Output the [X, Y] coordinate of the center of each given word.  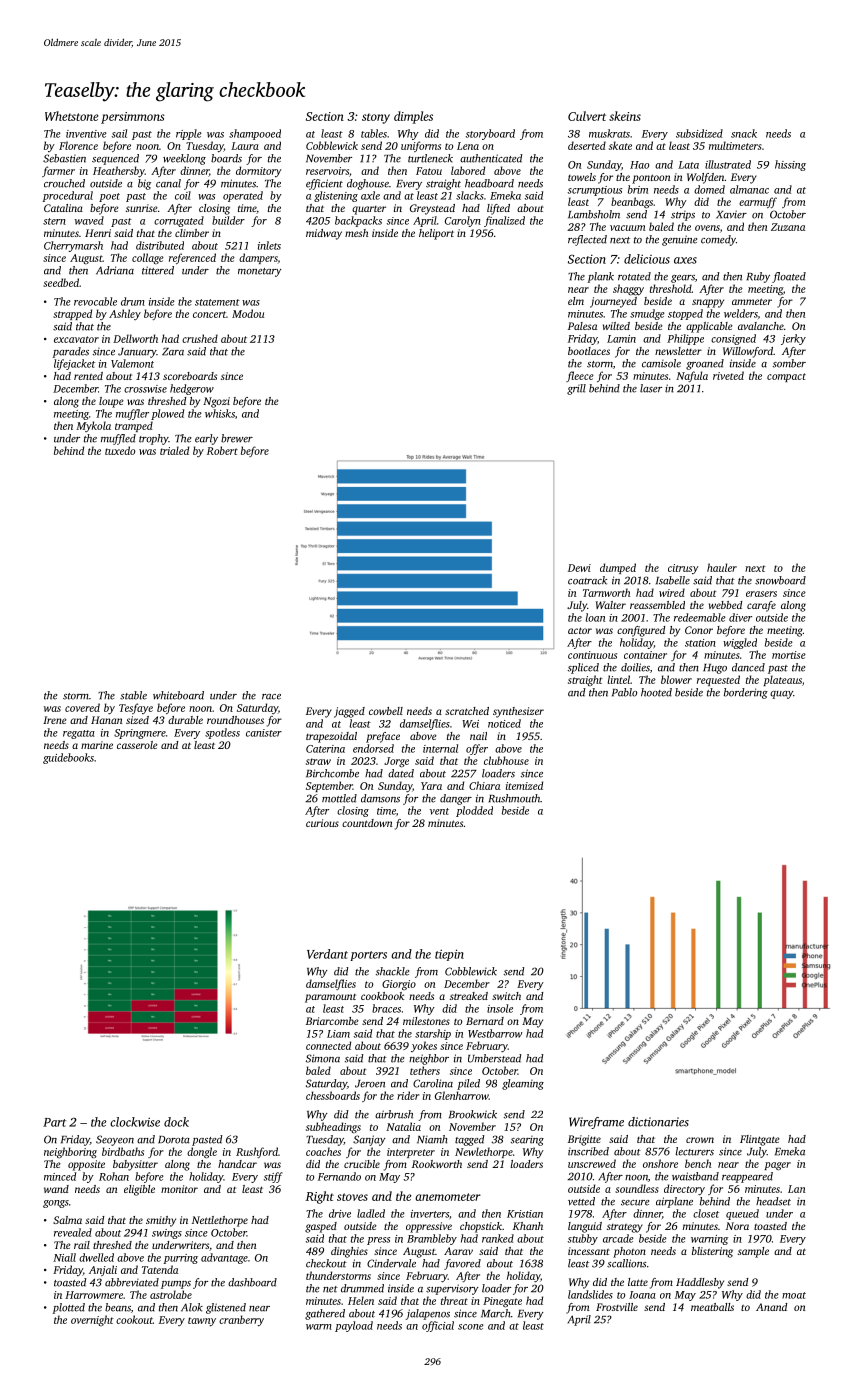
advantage [224, 1258]
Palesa [582, 326]
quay [781, 695]
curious [322, 823]
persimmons [133, 118]
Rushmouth [514, 798]
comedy [718, 240]
